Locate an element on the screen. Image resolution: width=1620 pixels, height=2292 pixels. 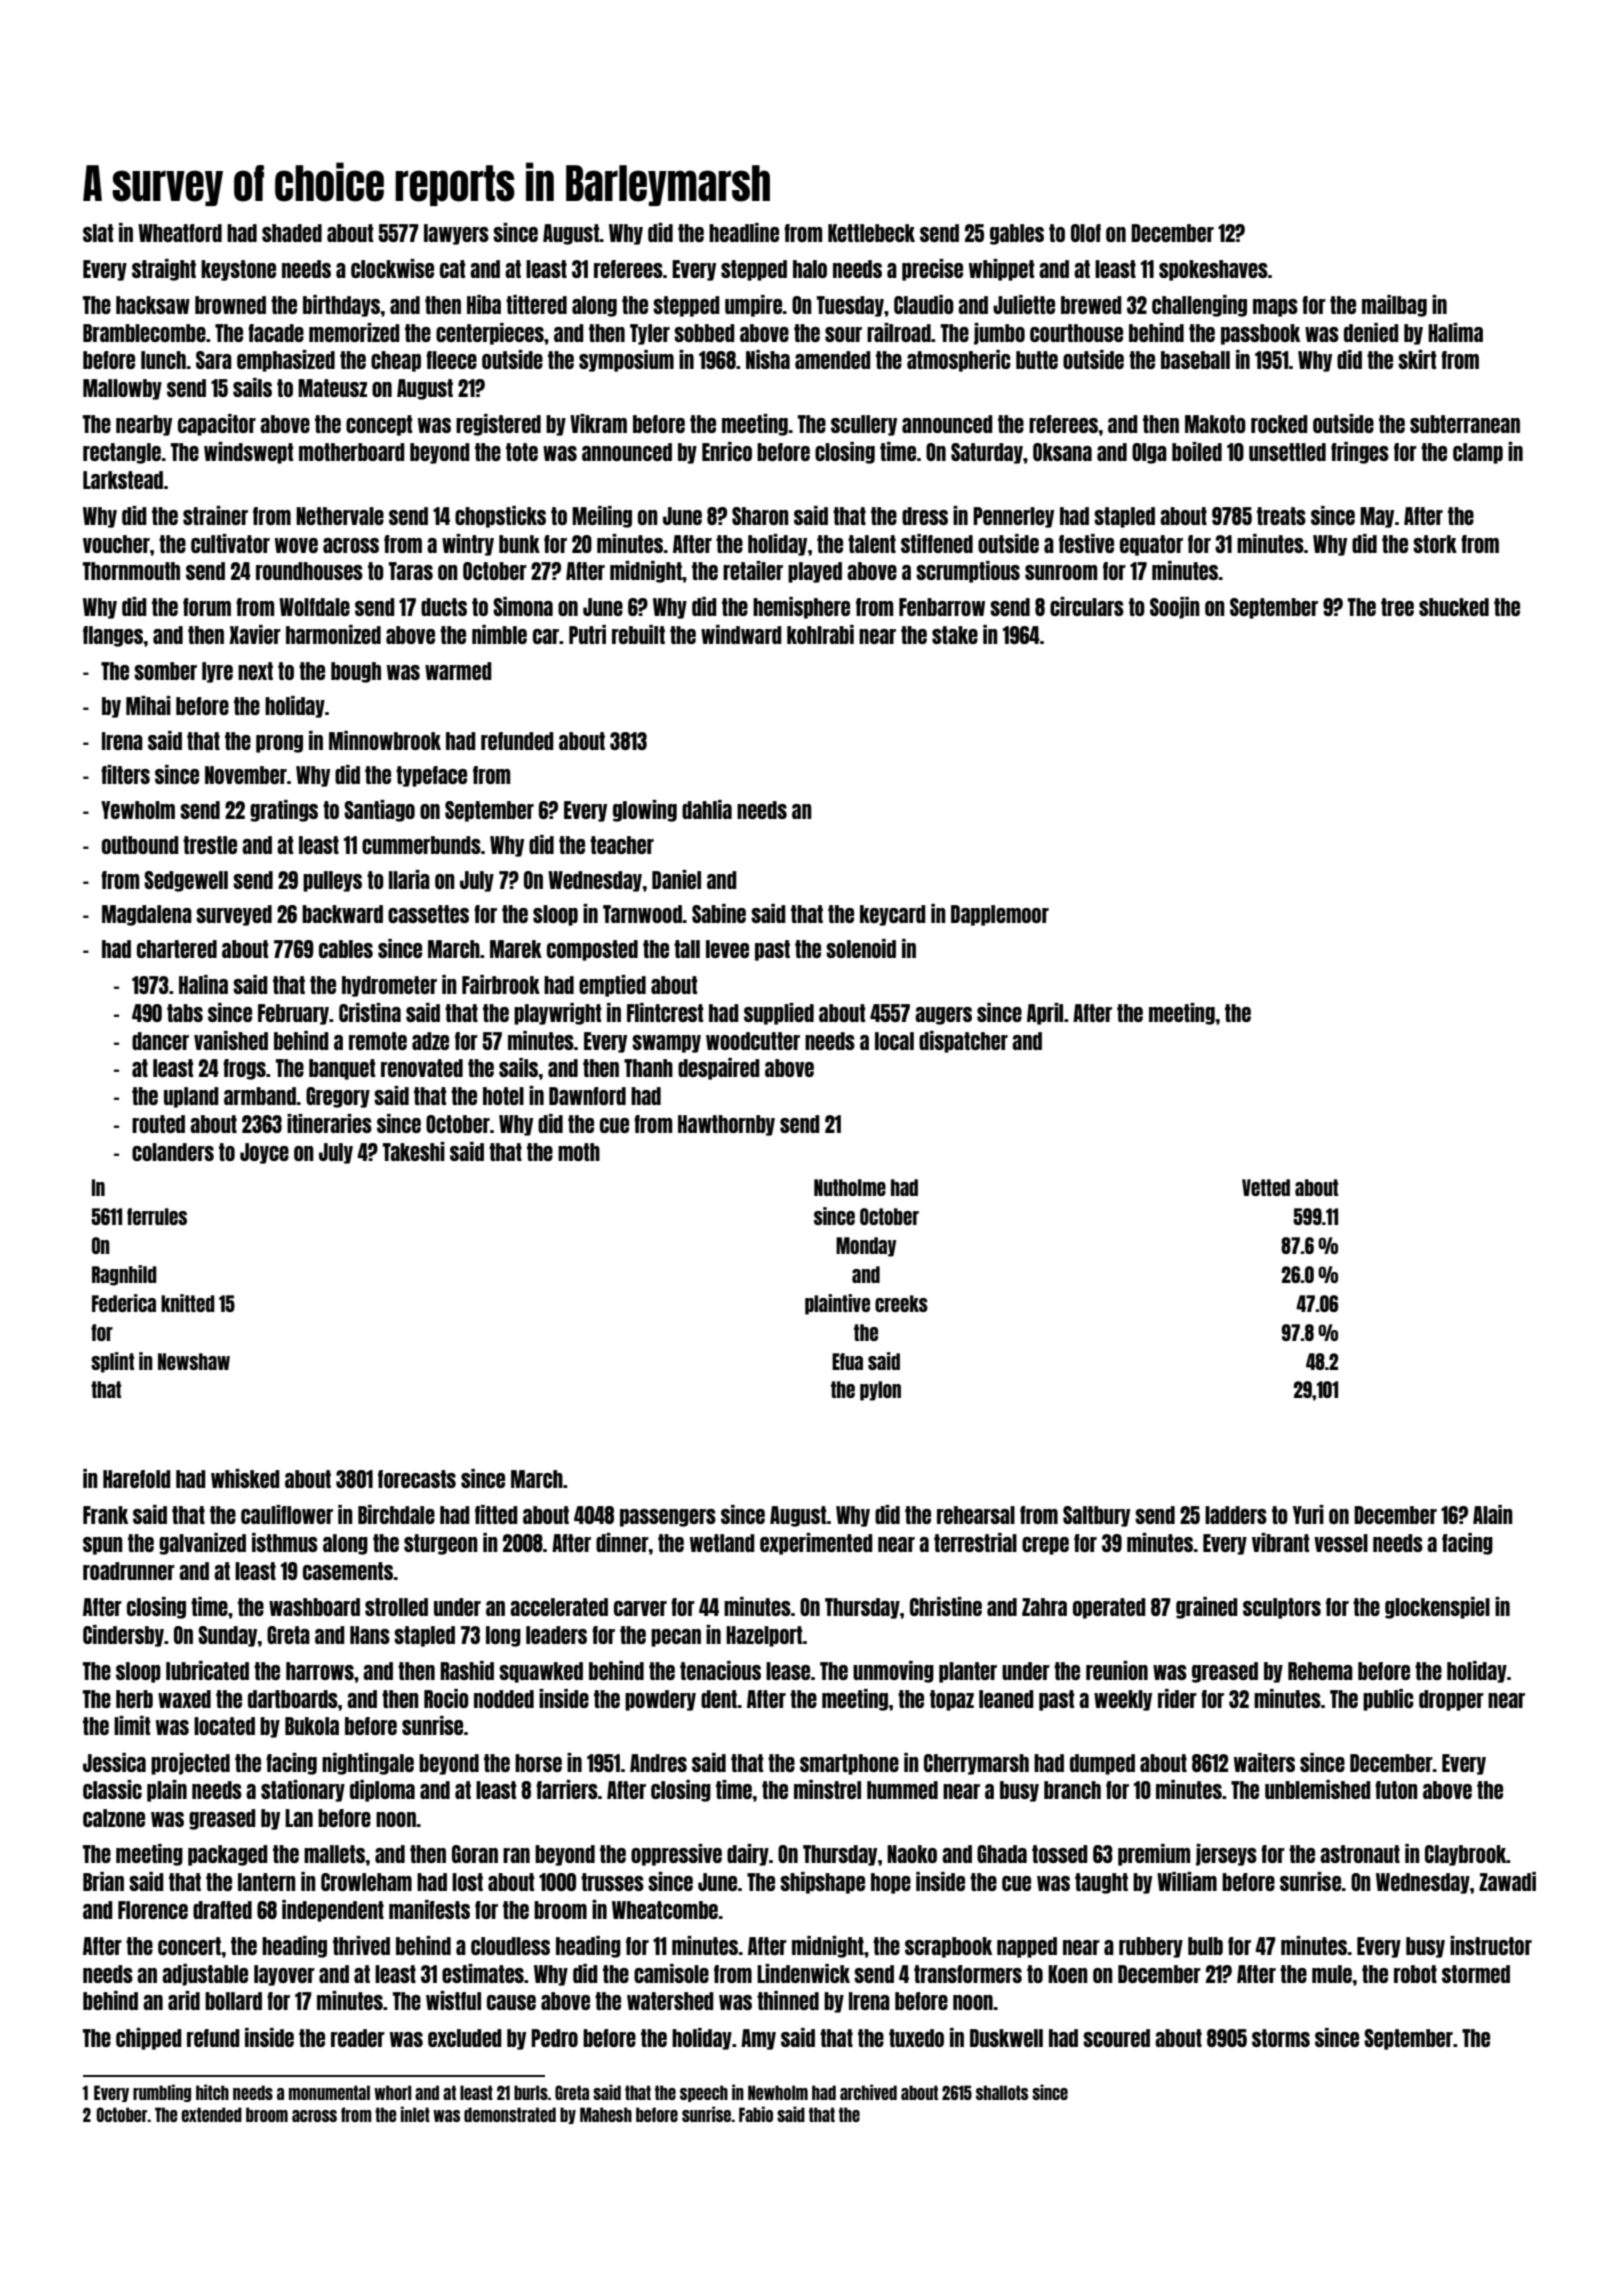
Meiling is located at coordinates (602, 517).
